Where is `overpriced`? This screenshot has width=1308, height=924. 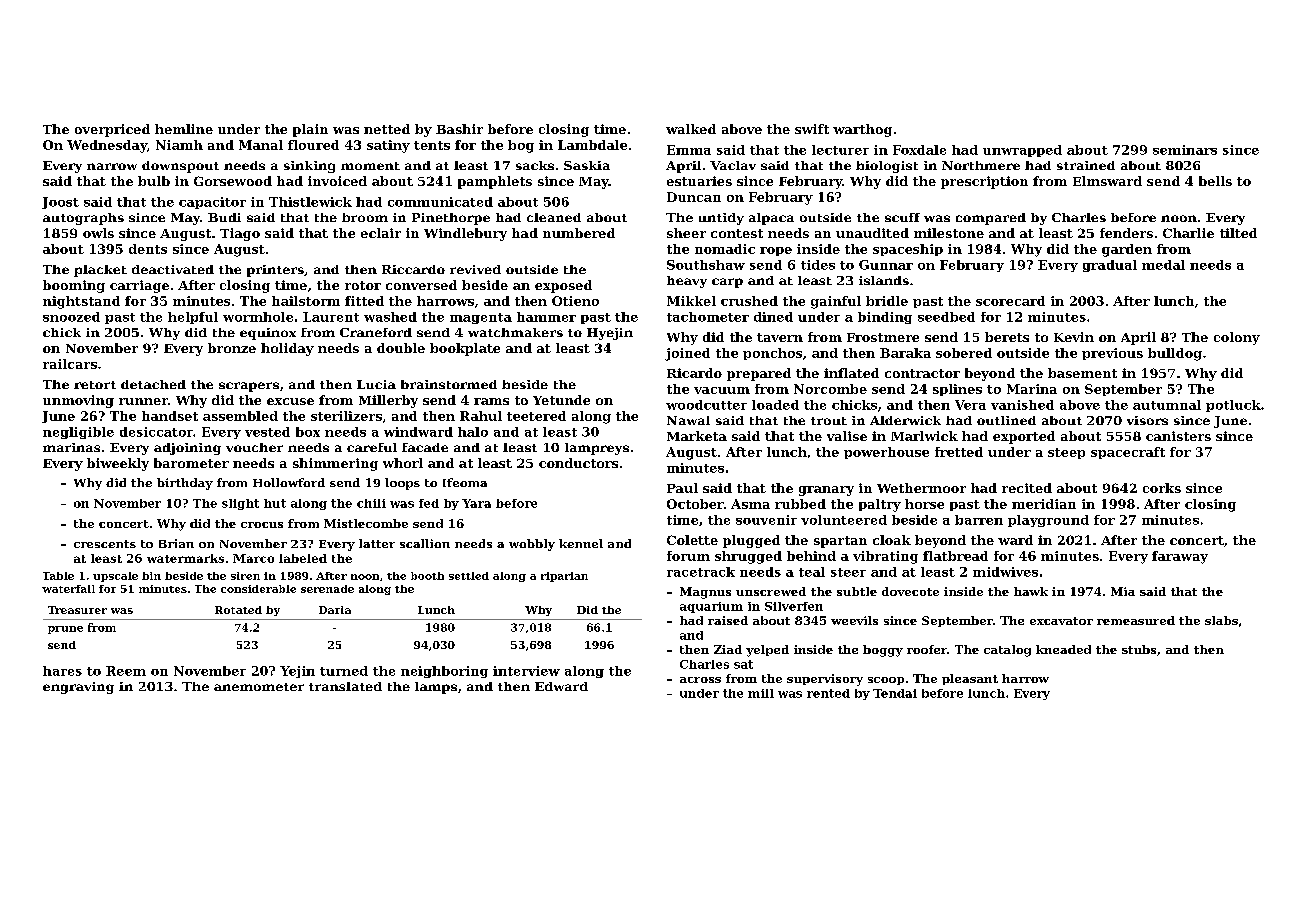 overpriced is located at coordinates (112, 130).
